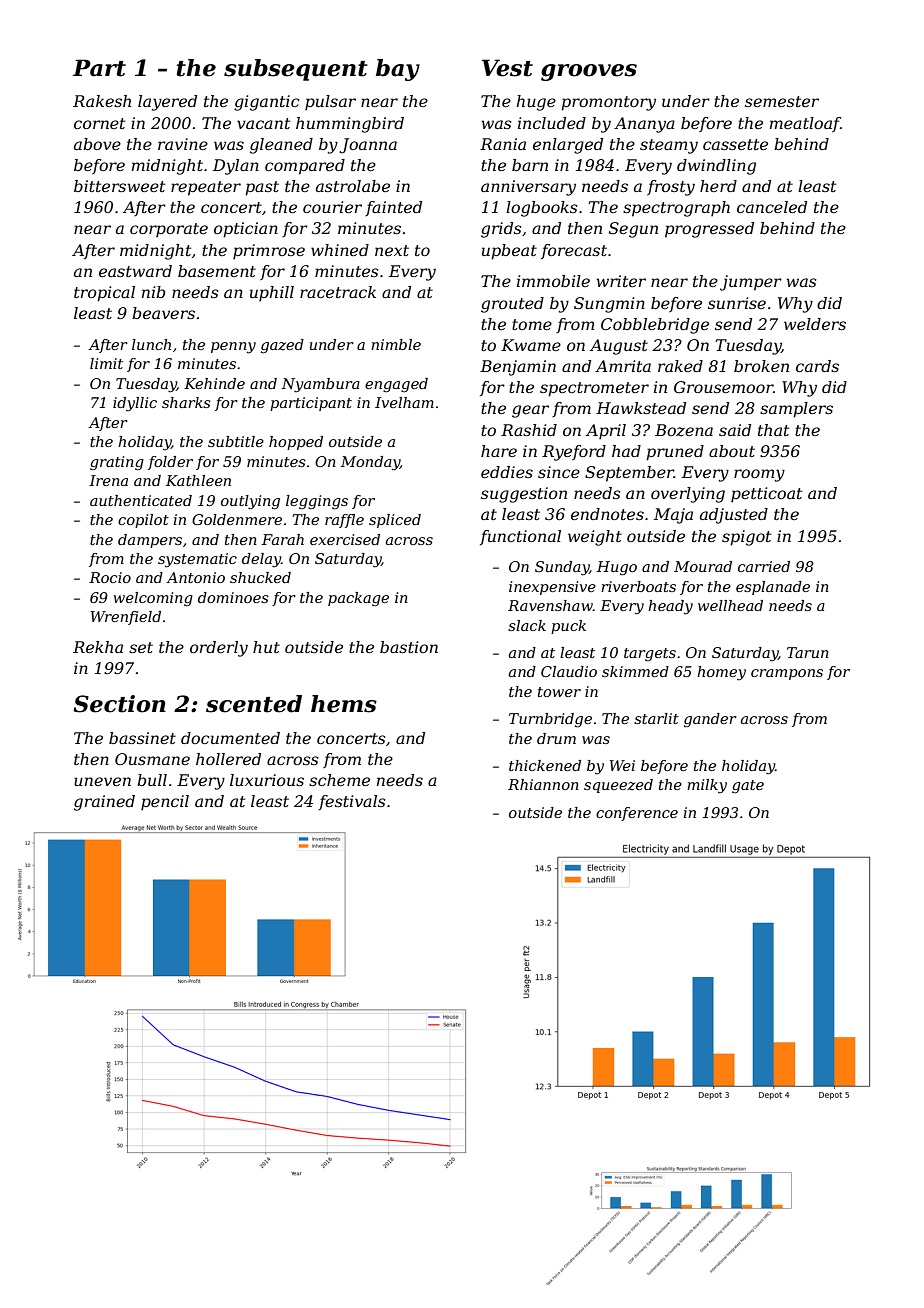  Describe the element at coordinates (339, 780) in the screenshot. I see `scheme` at that location.
